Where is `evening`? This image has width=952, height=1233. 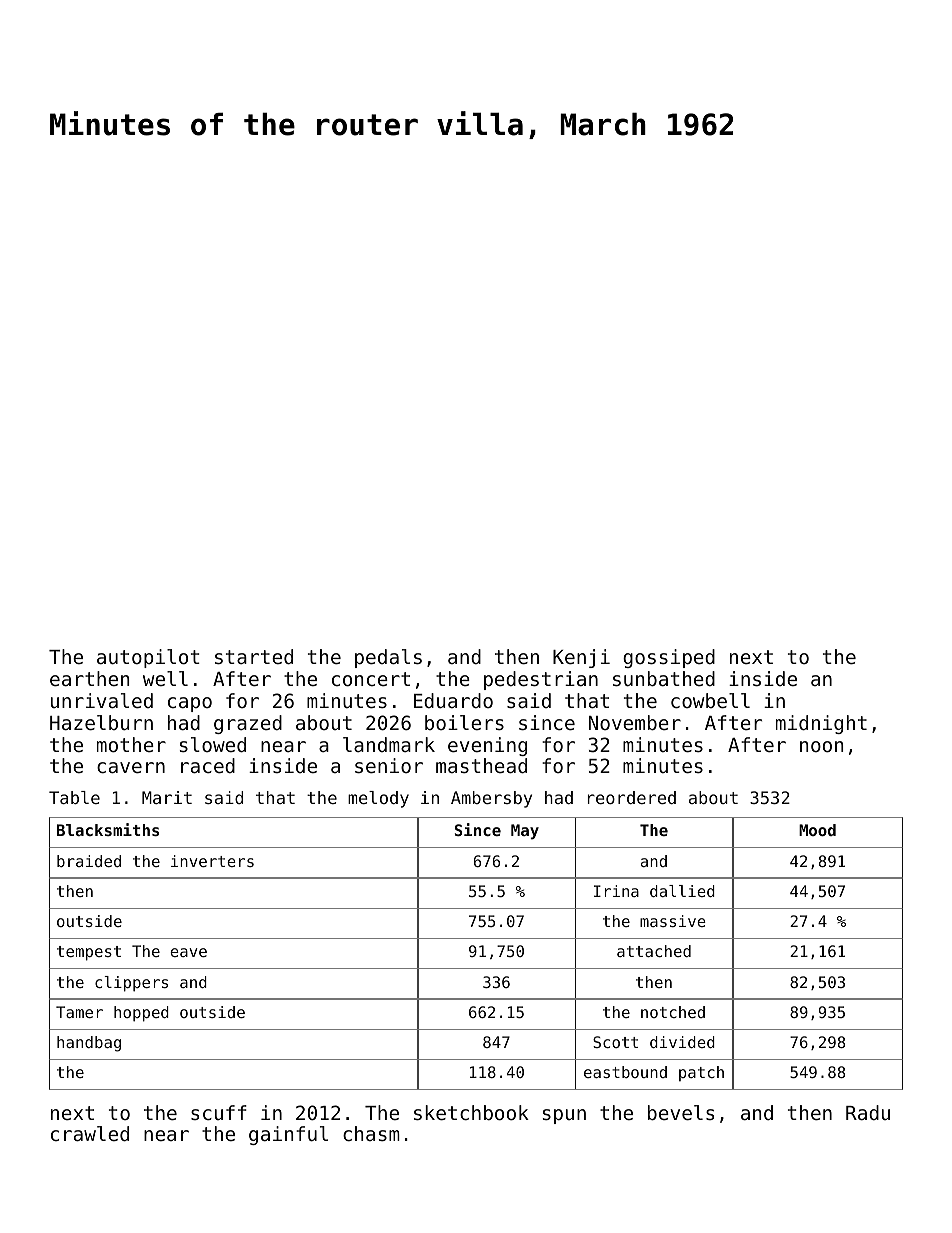
evening is located at coordinates (487, 746).
